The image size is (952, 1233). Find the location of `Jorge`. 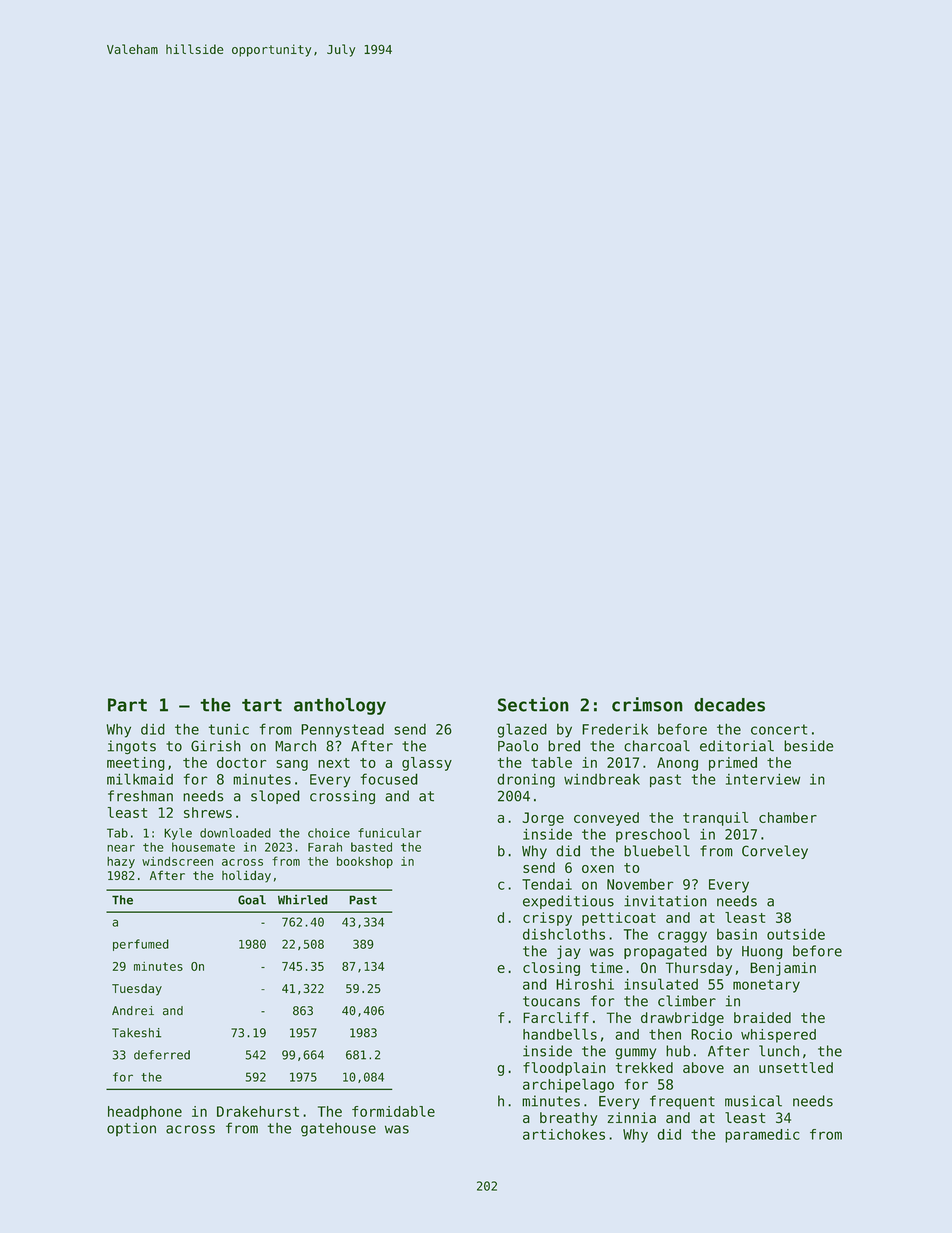

Jorge is located at coordinates (543, 819).
